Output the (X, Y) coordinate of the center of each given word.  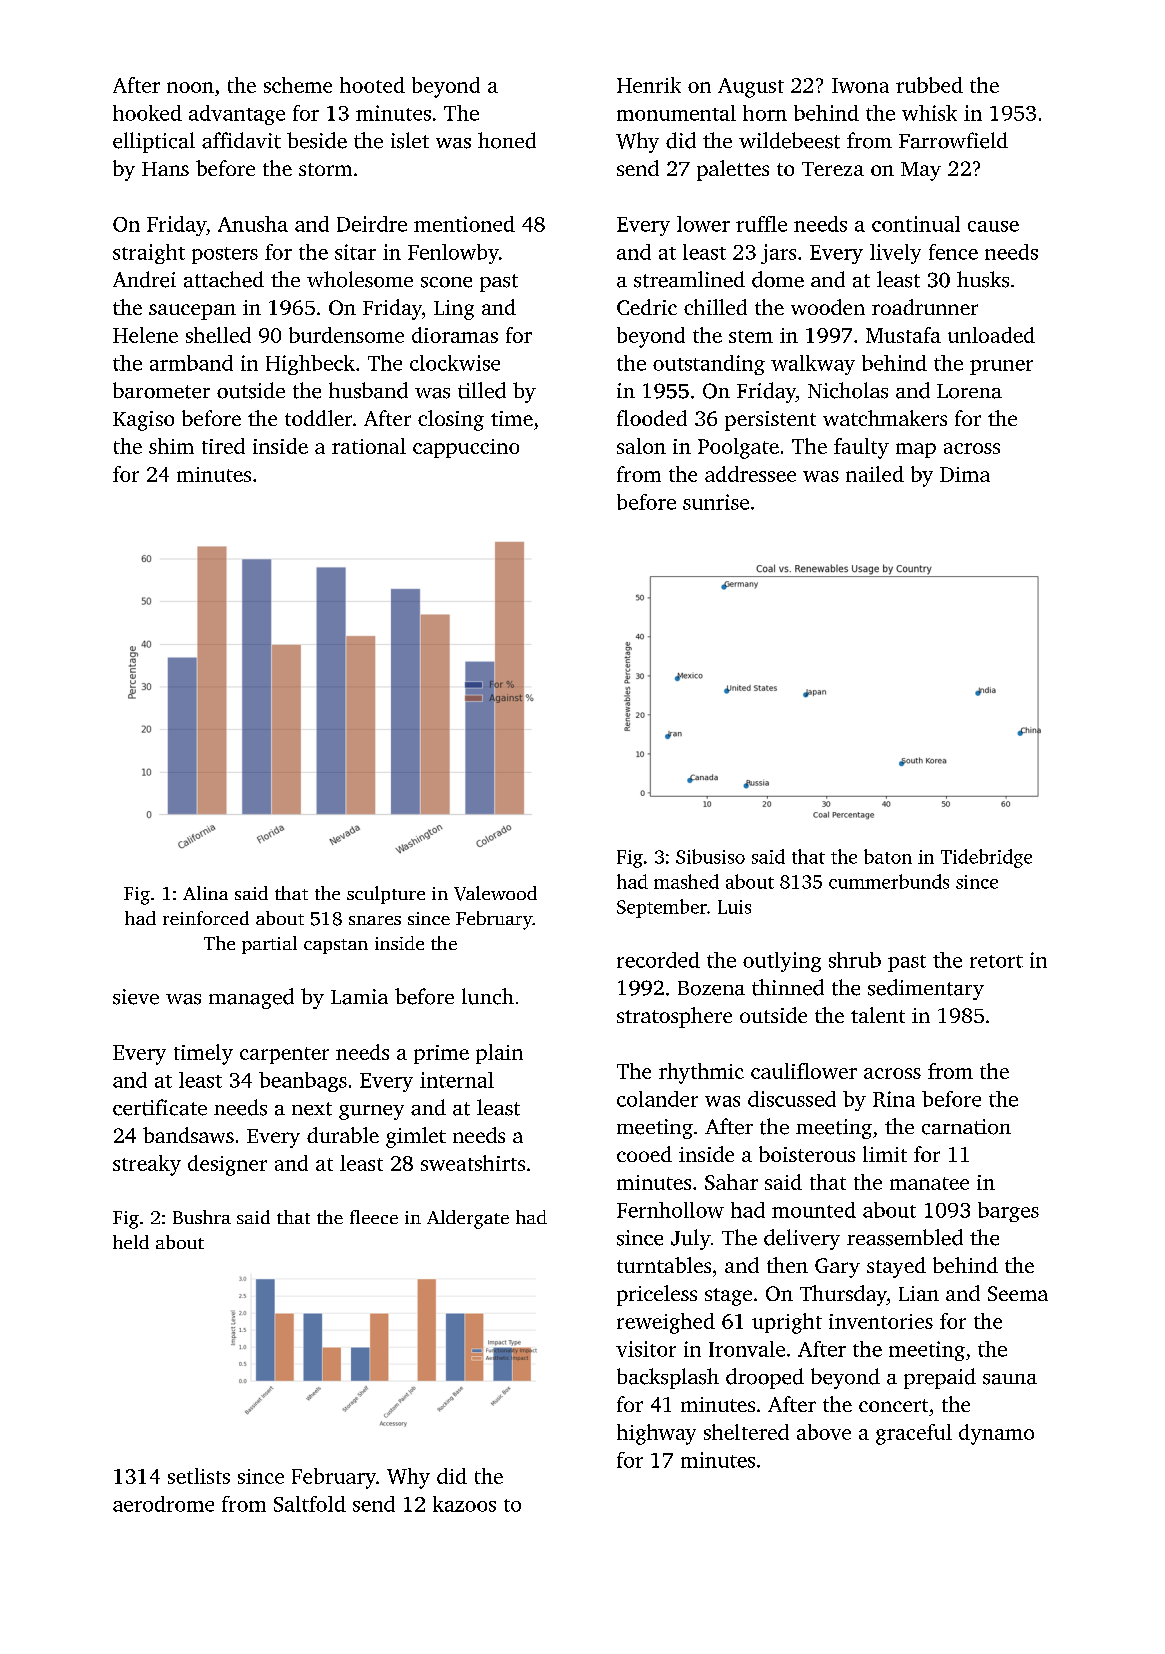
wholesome (360, 279)
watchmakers (885, 418)
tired (223, 446)
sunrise (716, 502)
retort (996, 961)
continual (916, 224)
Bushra (202, 1217)
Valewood (495, 893)
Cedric (647, 307)
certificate (160, 1107)
